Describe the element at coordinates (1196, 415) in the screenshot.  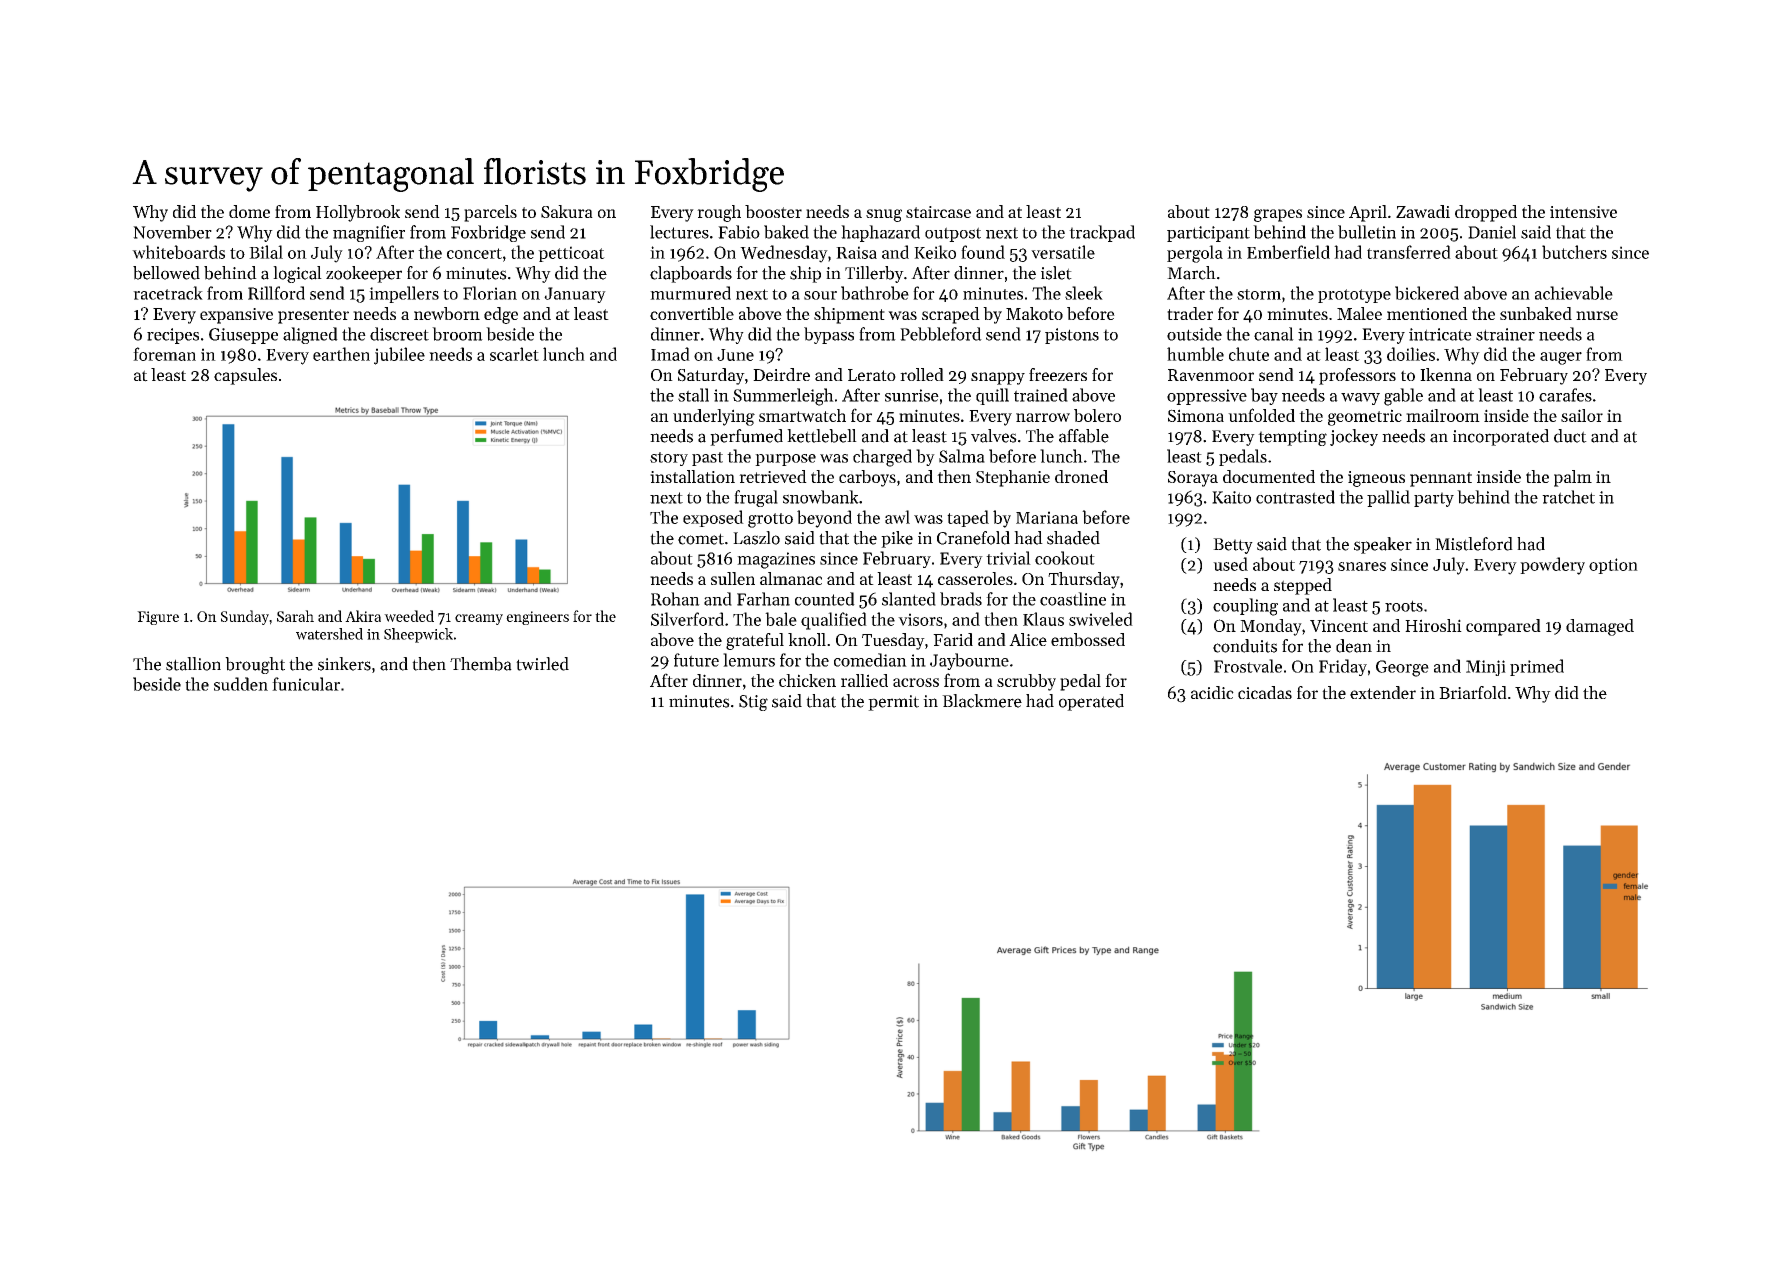
I see `Simona` at that location.
